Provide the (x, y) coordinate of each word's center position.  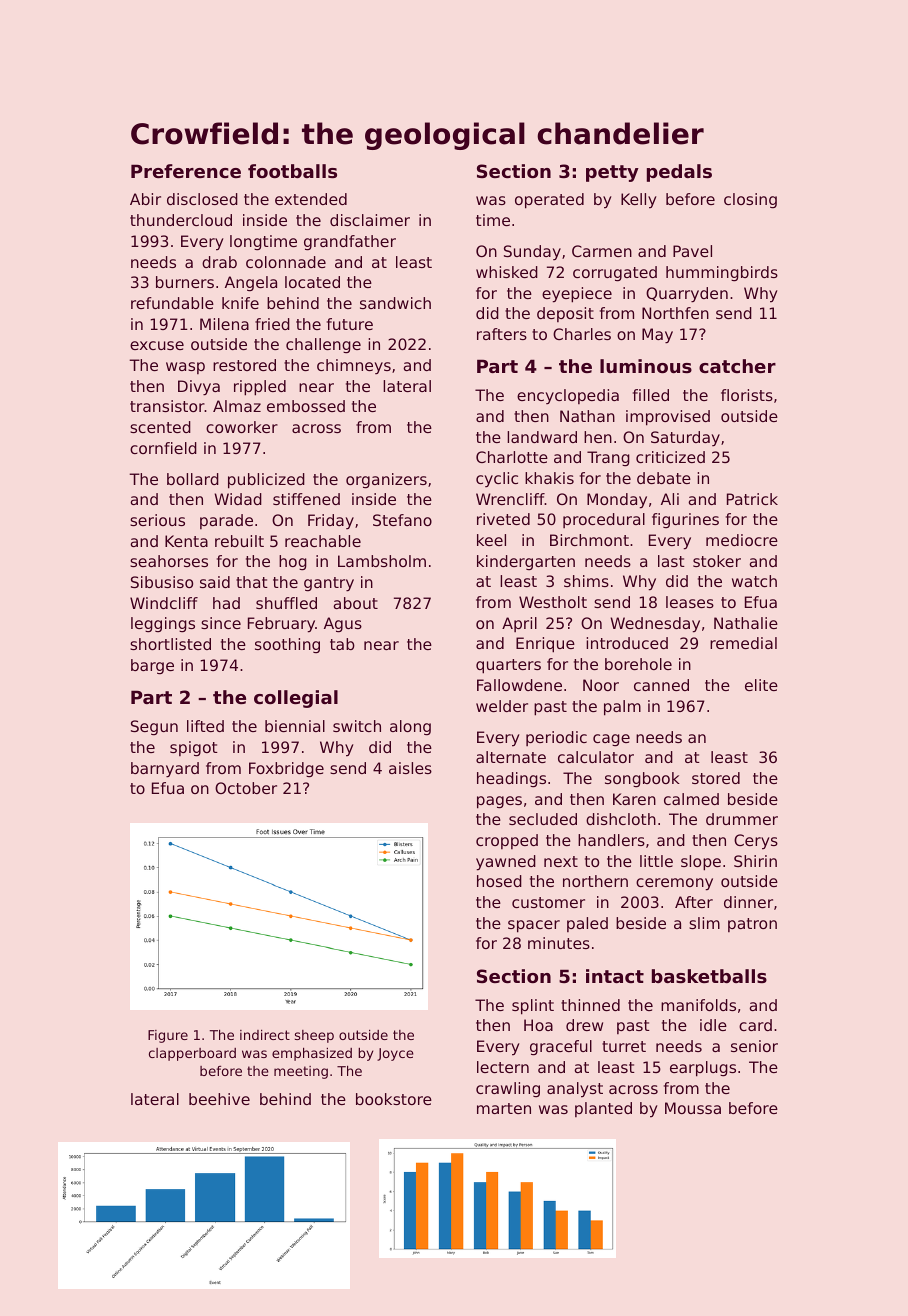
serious (157, 520)
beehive (219, 1099)
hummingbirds (722, 273)
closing (750, 200)
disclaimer (370, 220)
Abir (145, 199)
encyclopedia (568, 396)
